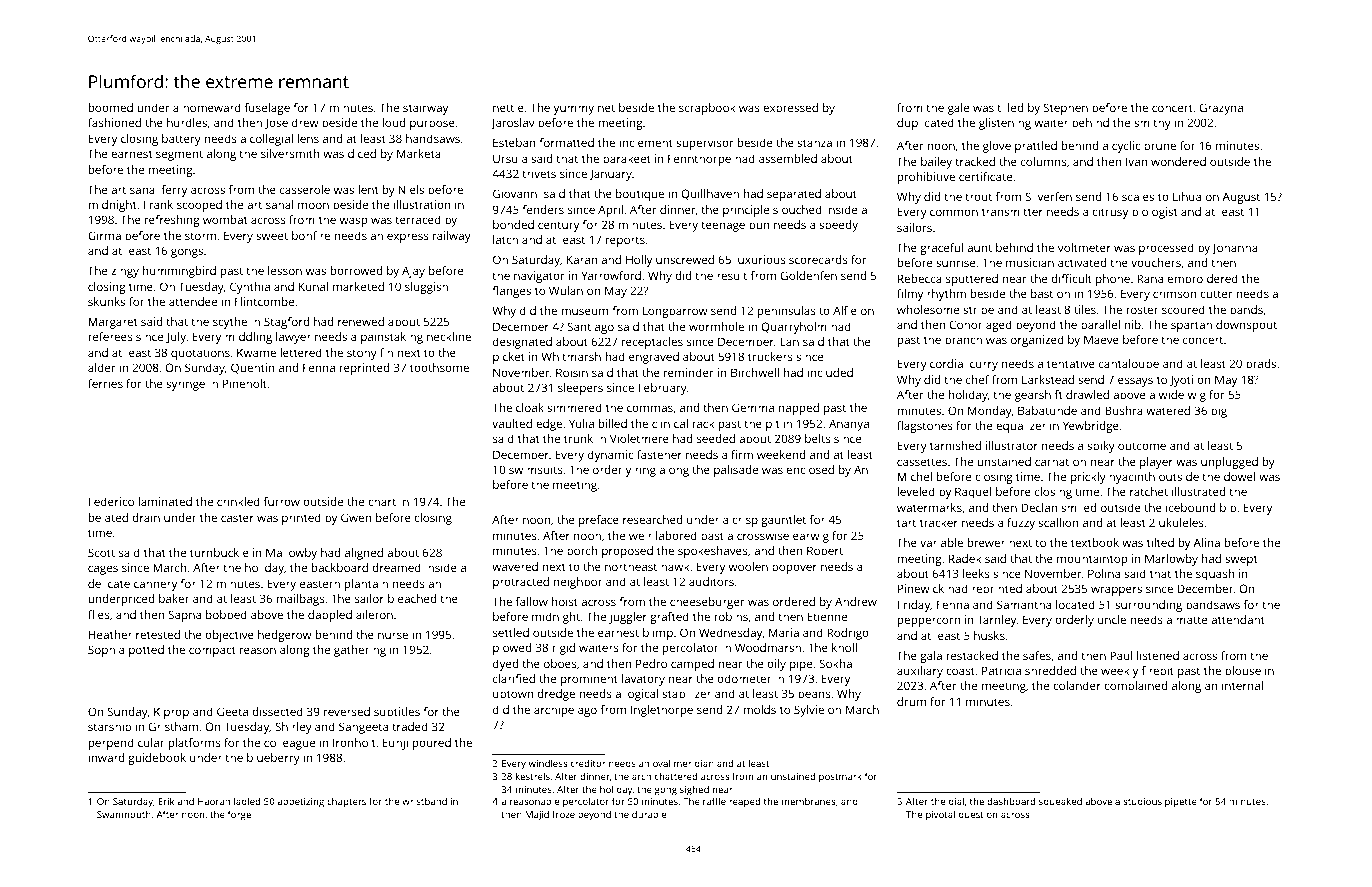 The width and height of the screenshot is (1372, 887). What do you see at coordinates (652, 343) in the screenshot?
I see `receptacles` at bounding box center [652, 343].
